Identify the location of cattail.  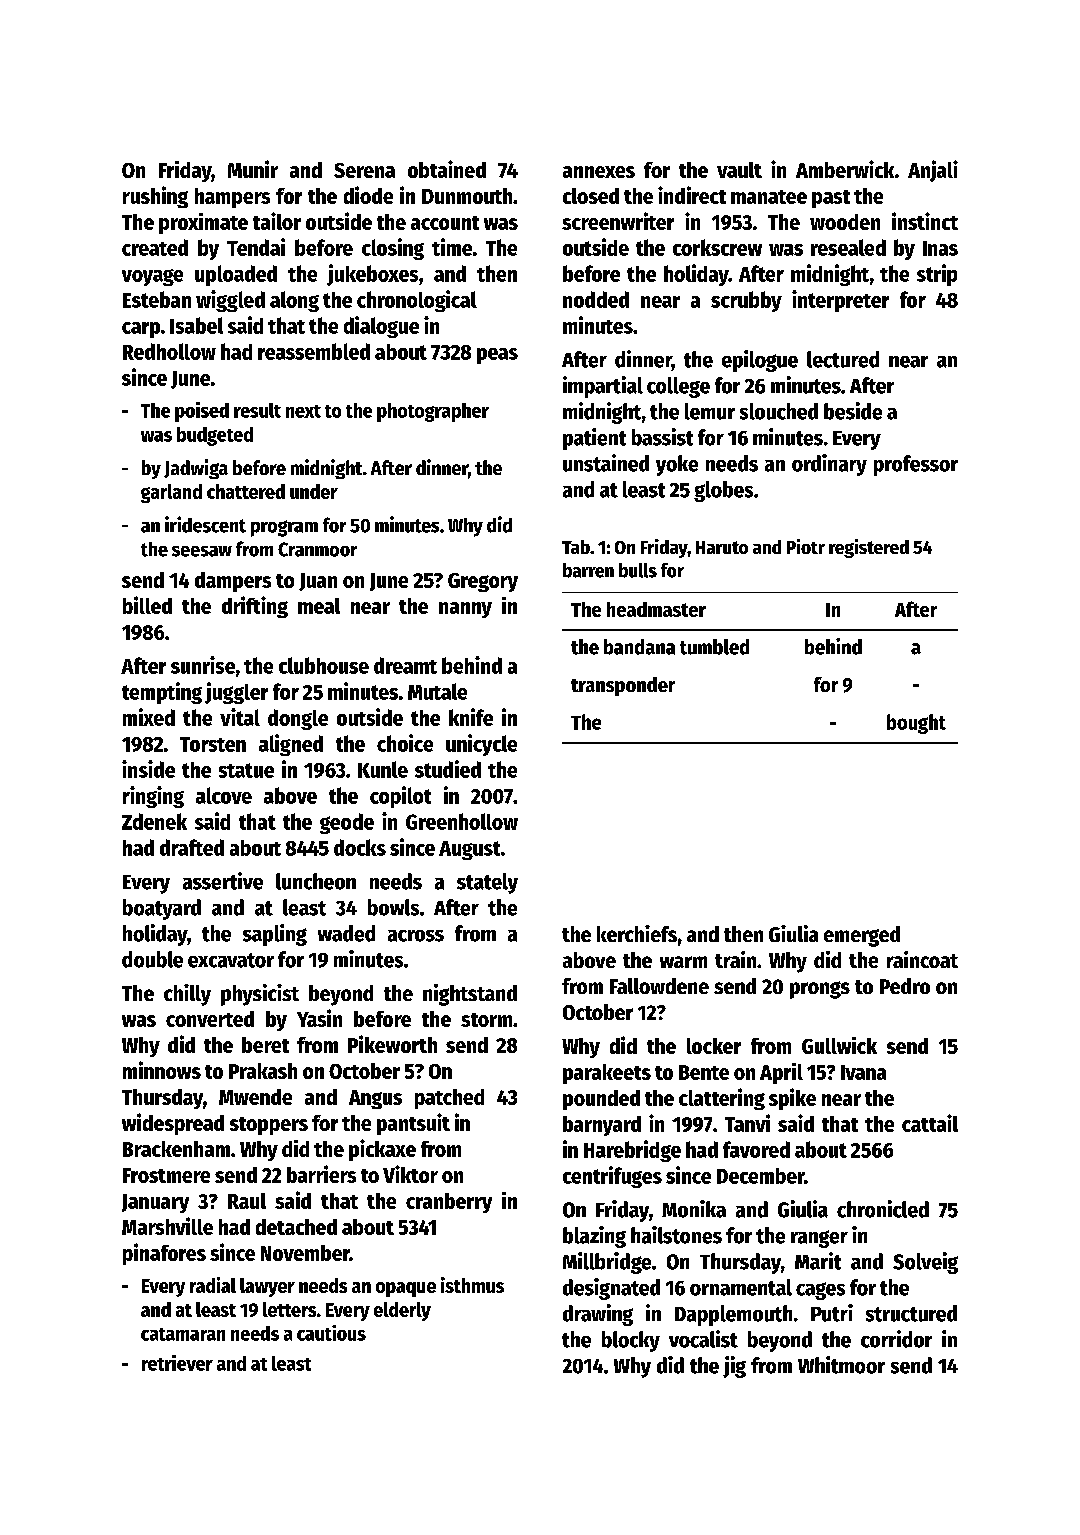
(930, 1123).
